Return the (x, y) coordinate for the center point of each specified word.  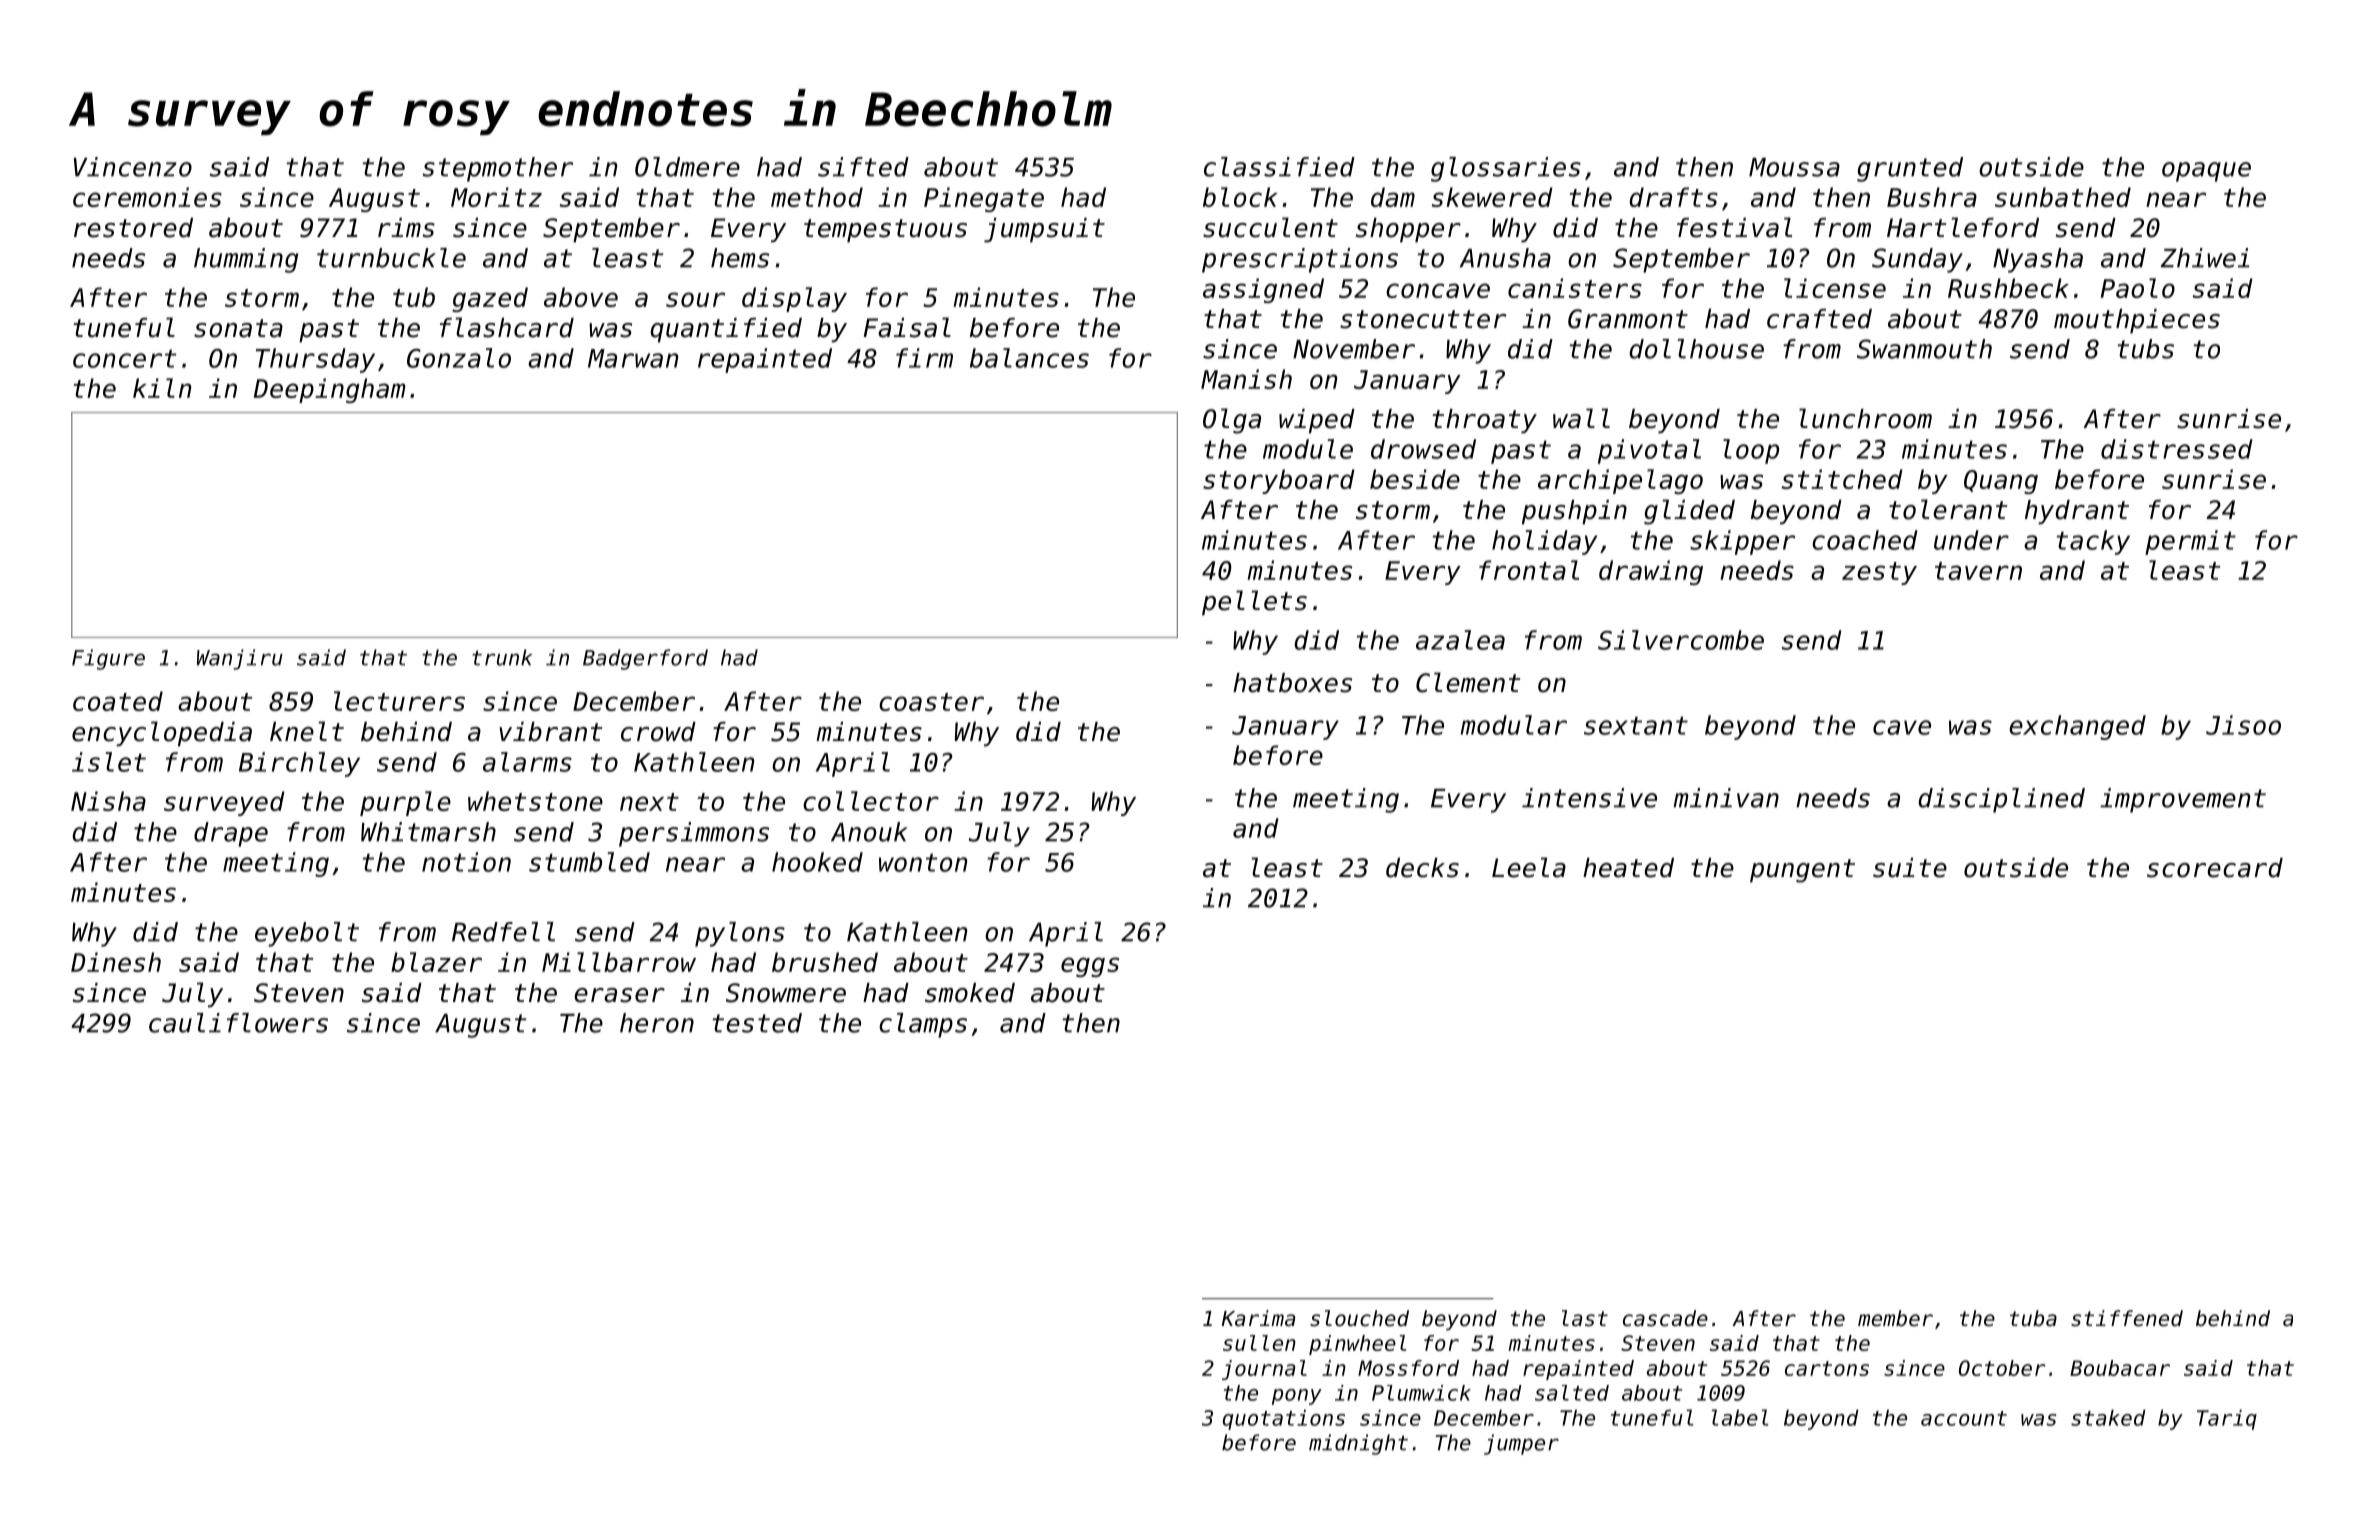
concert (124, 358)
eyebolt (307, 934)
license (1835, 288)
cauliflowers (238, 1023)
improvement (2183, 800)
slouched (1359, 1318)
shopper (1408, 230)
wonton (923, 862)
